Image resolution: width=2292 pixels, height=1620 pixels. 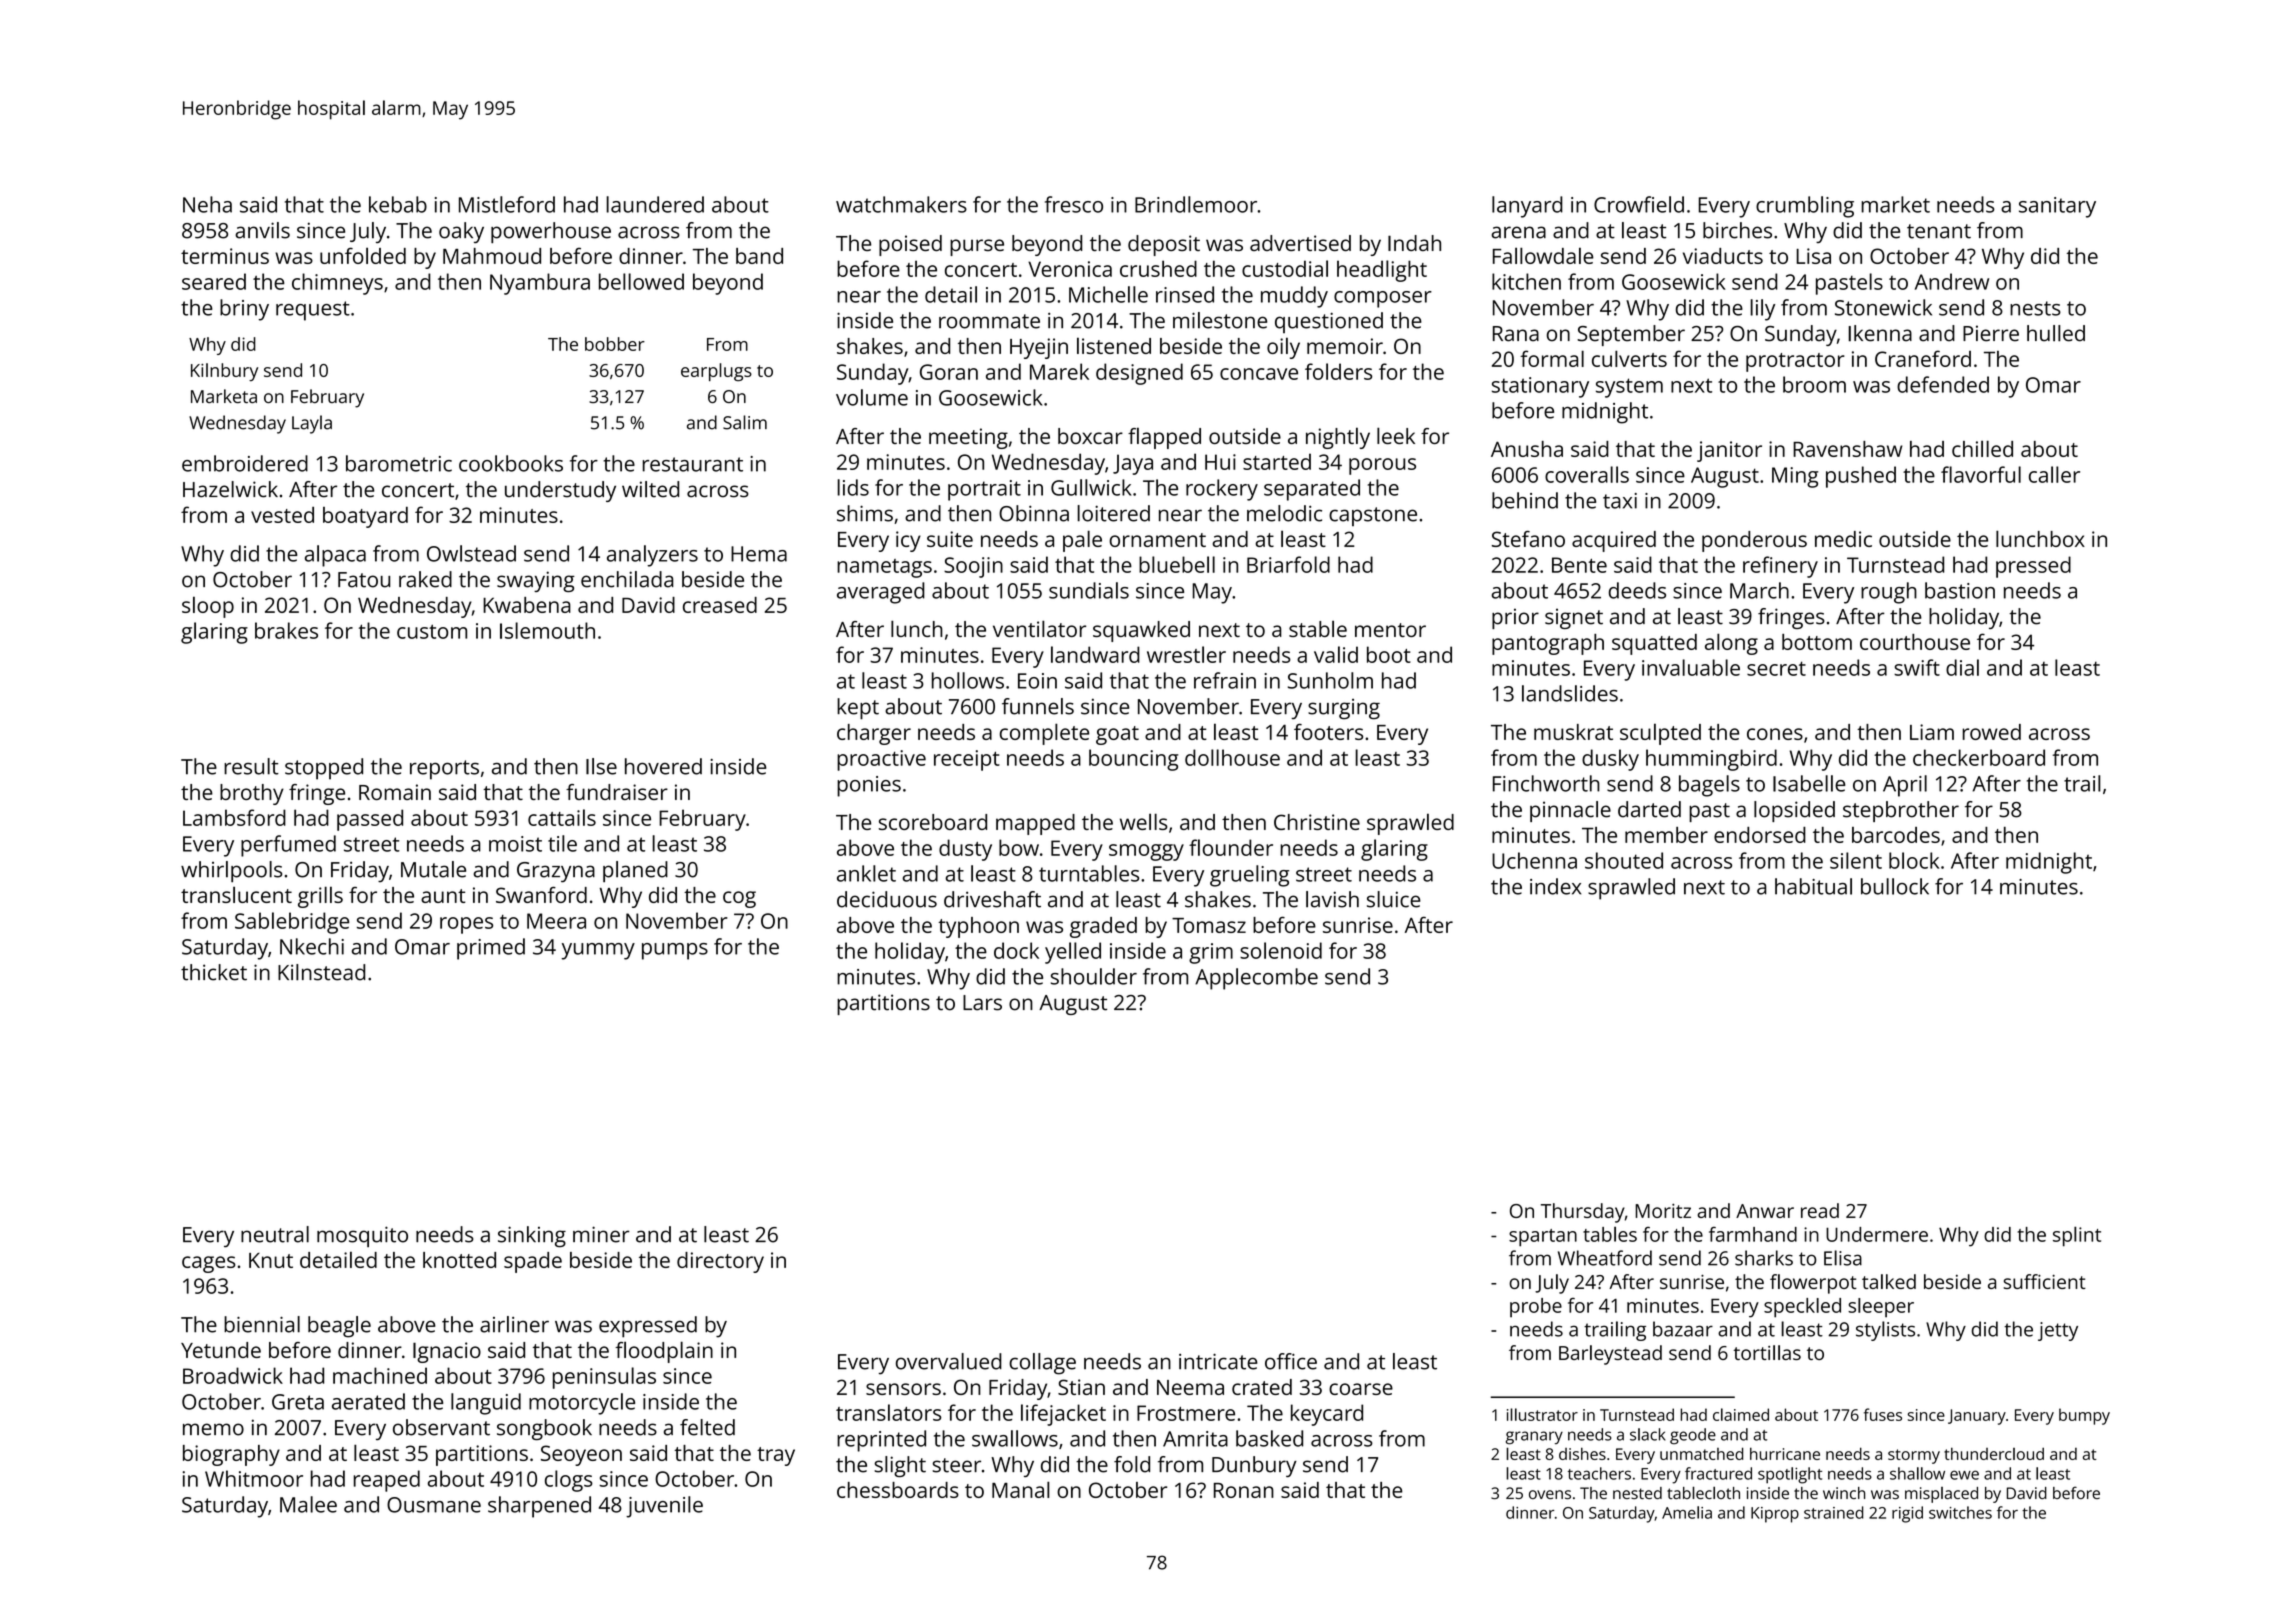 I want to click on pumps, so click(x=675, y=951).
